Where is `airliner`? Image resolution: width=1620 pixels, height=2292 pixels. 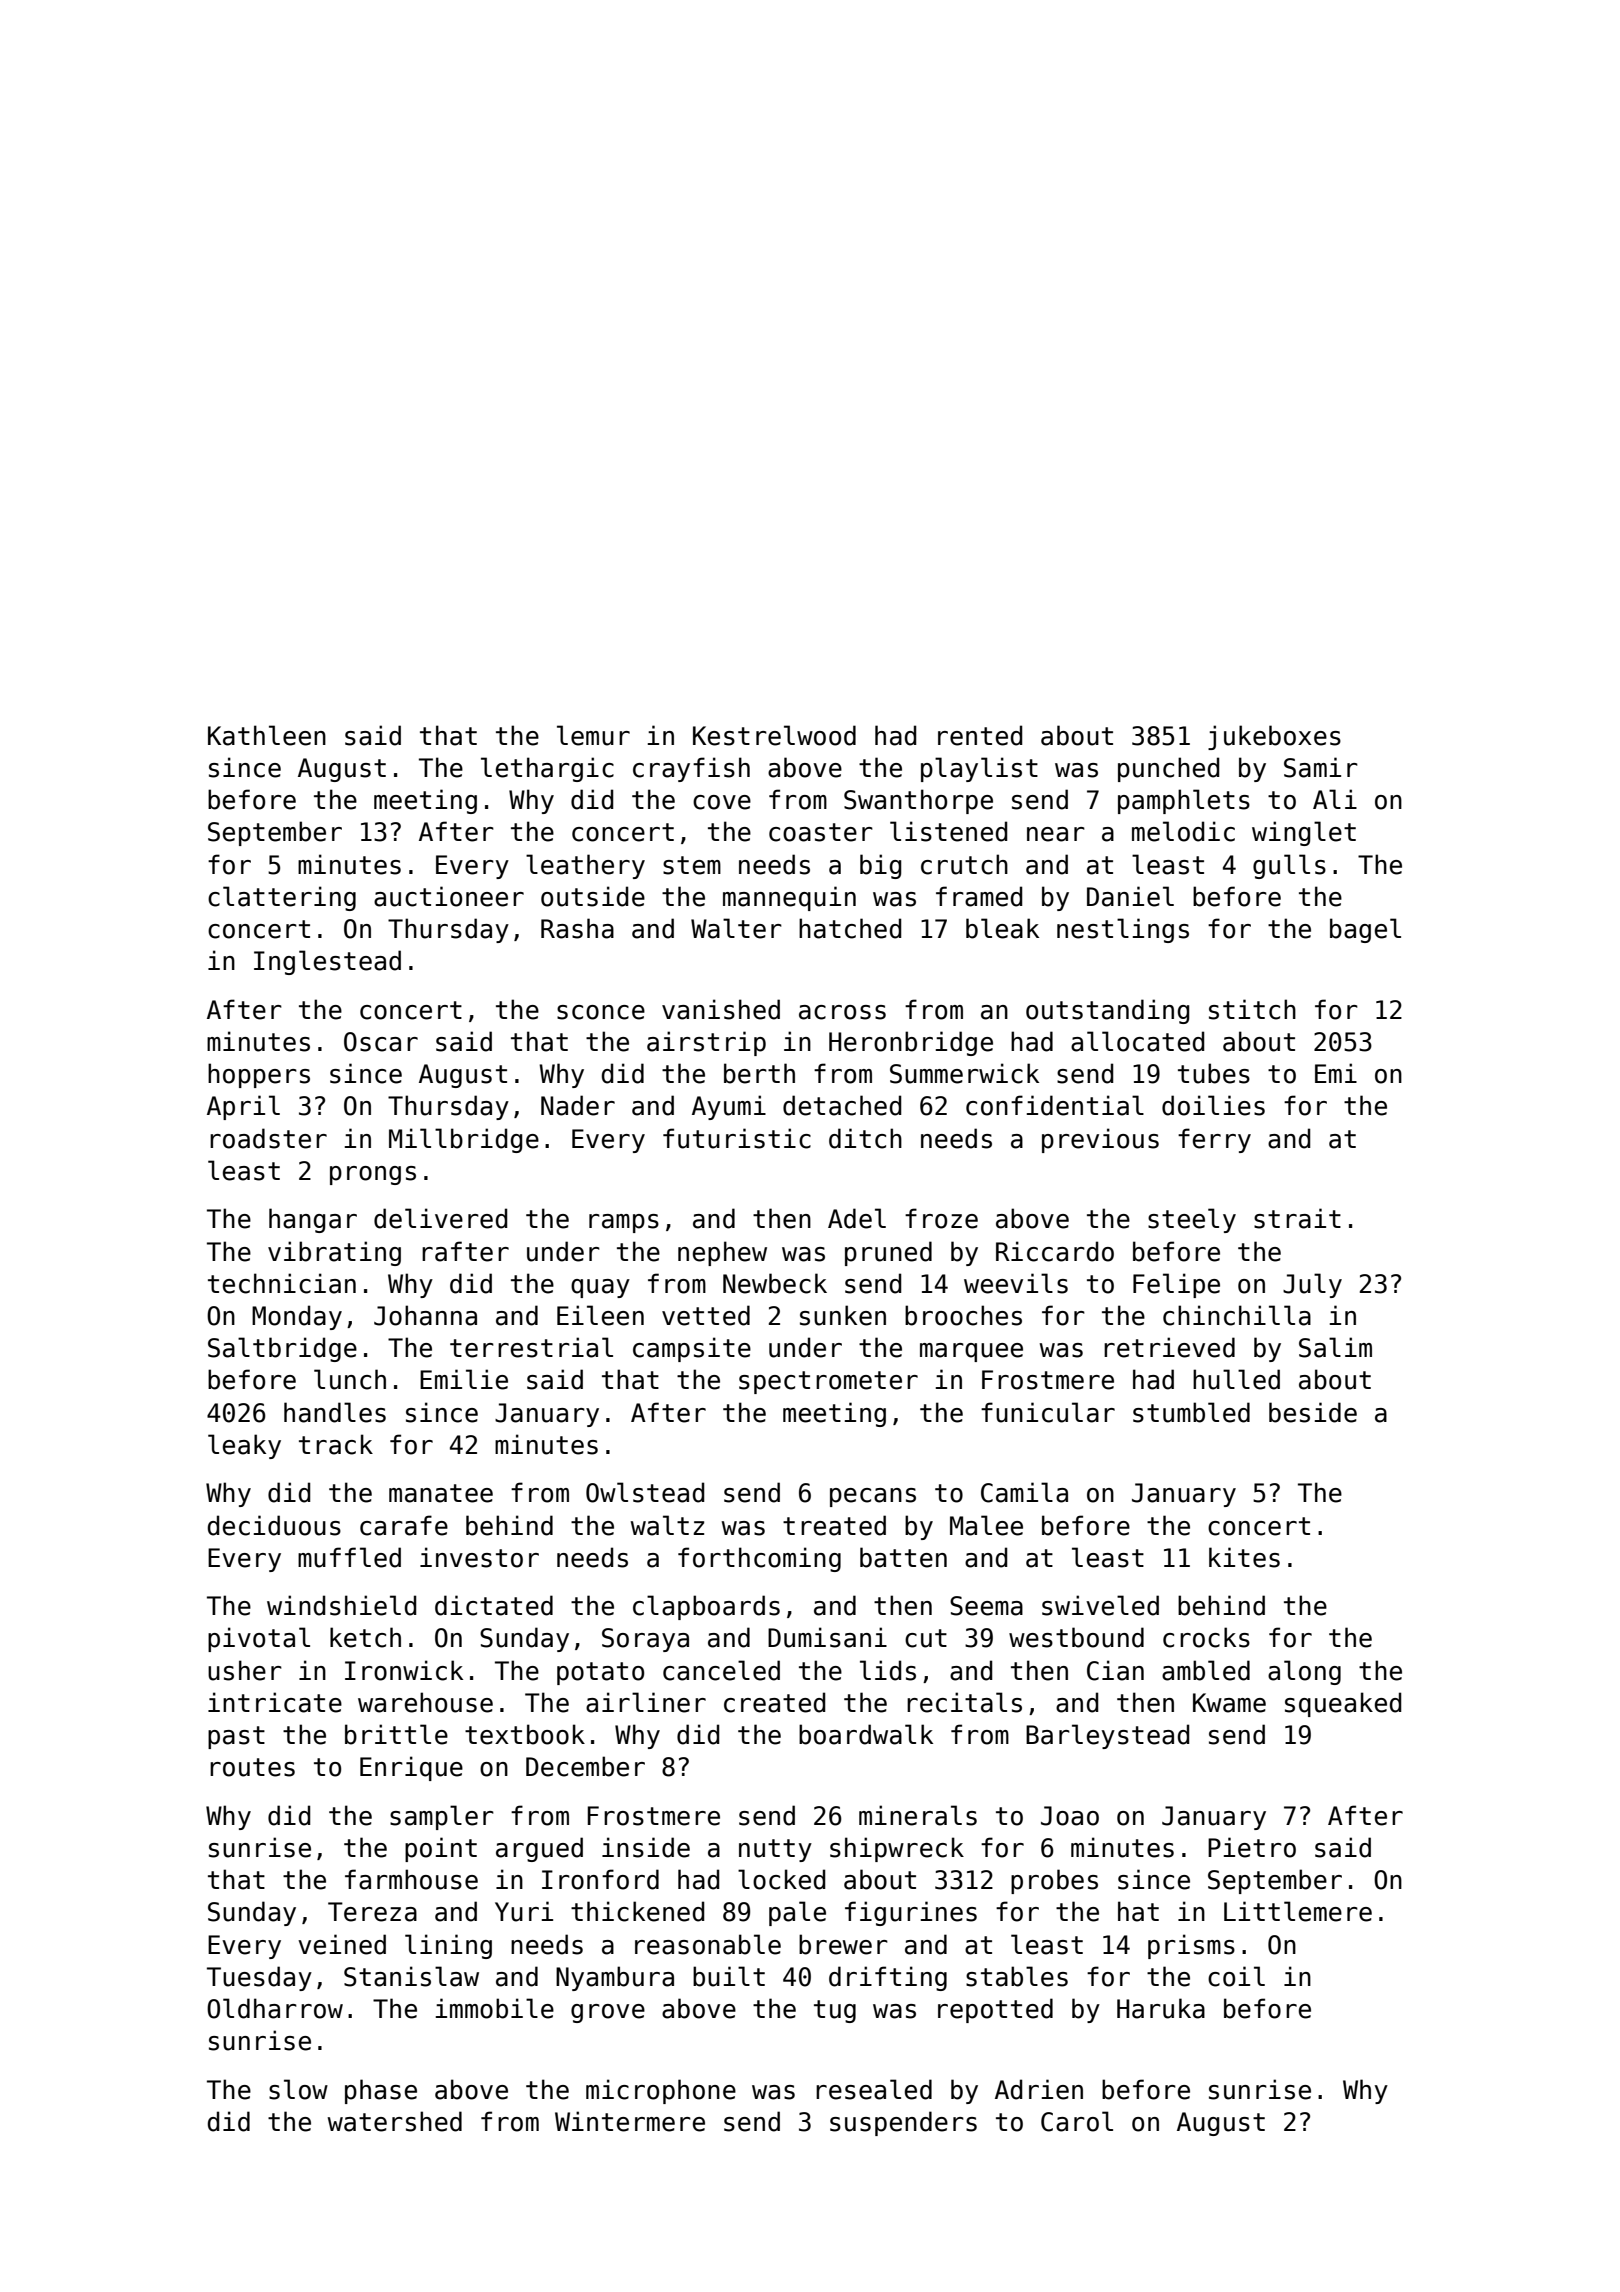
airliner is located at coordinates (646, 1702).
